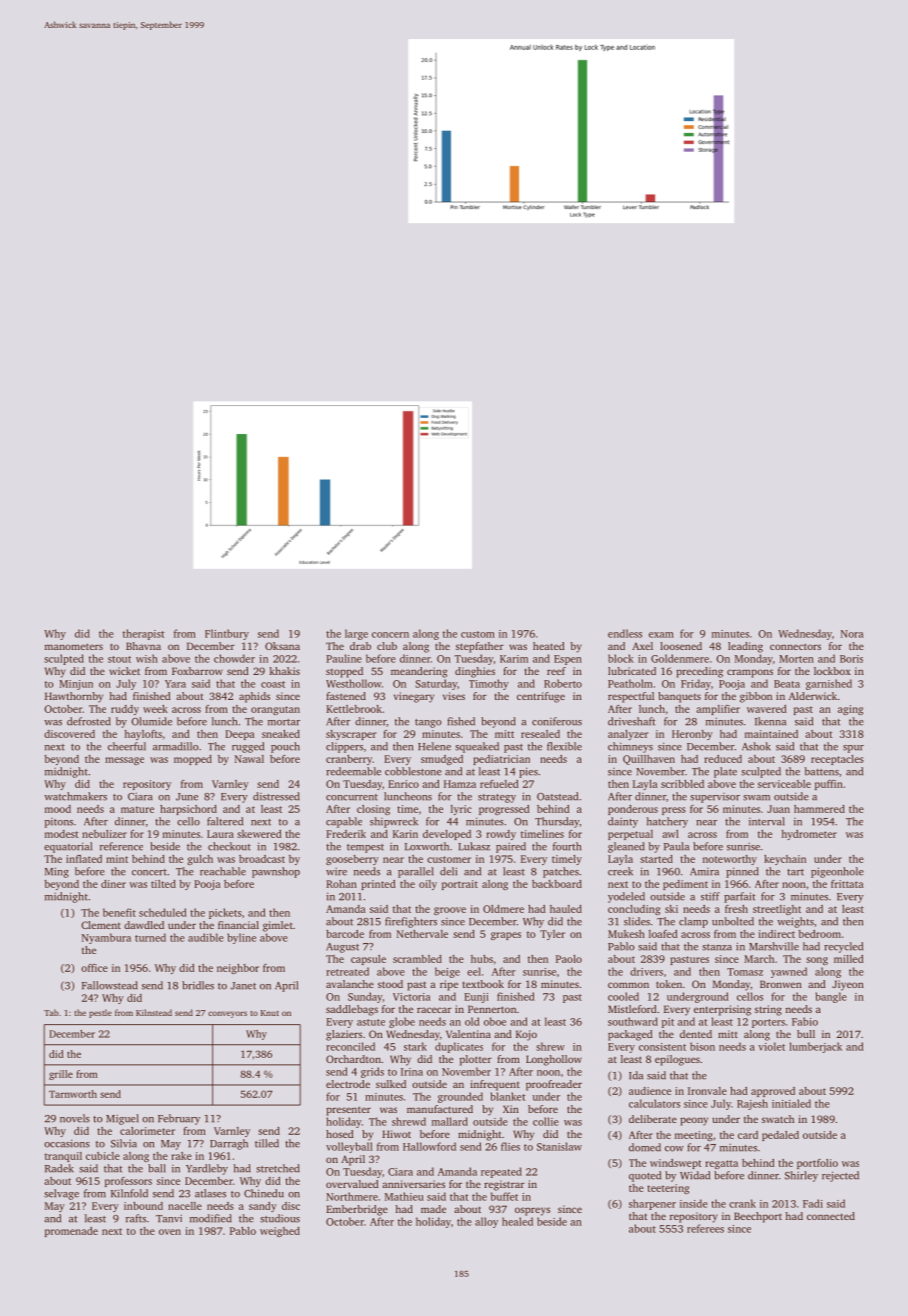  I want to click on astute, so click(371, 1022).
